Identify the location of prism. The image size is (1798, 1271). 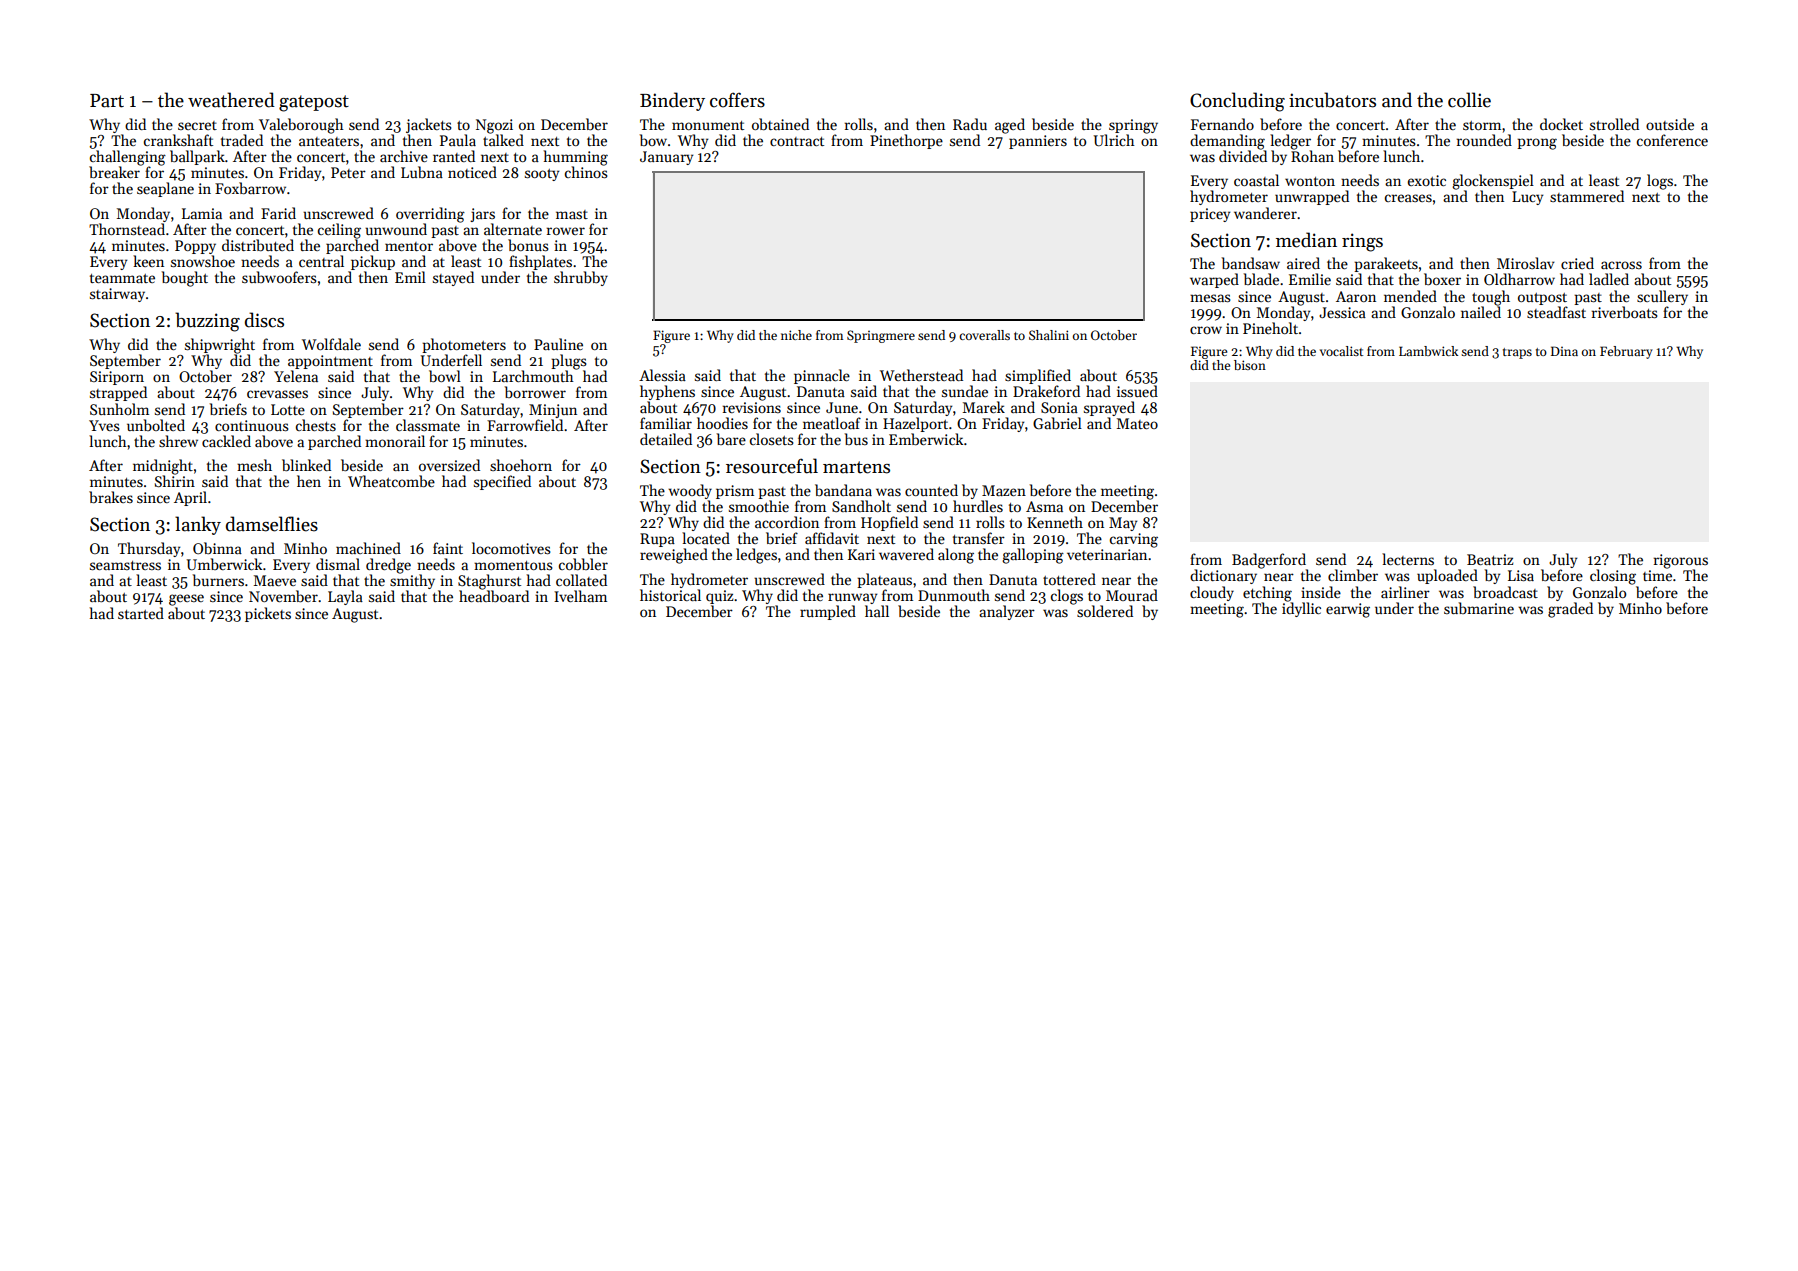
(735, 492).
